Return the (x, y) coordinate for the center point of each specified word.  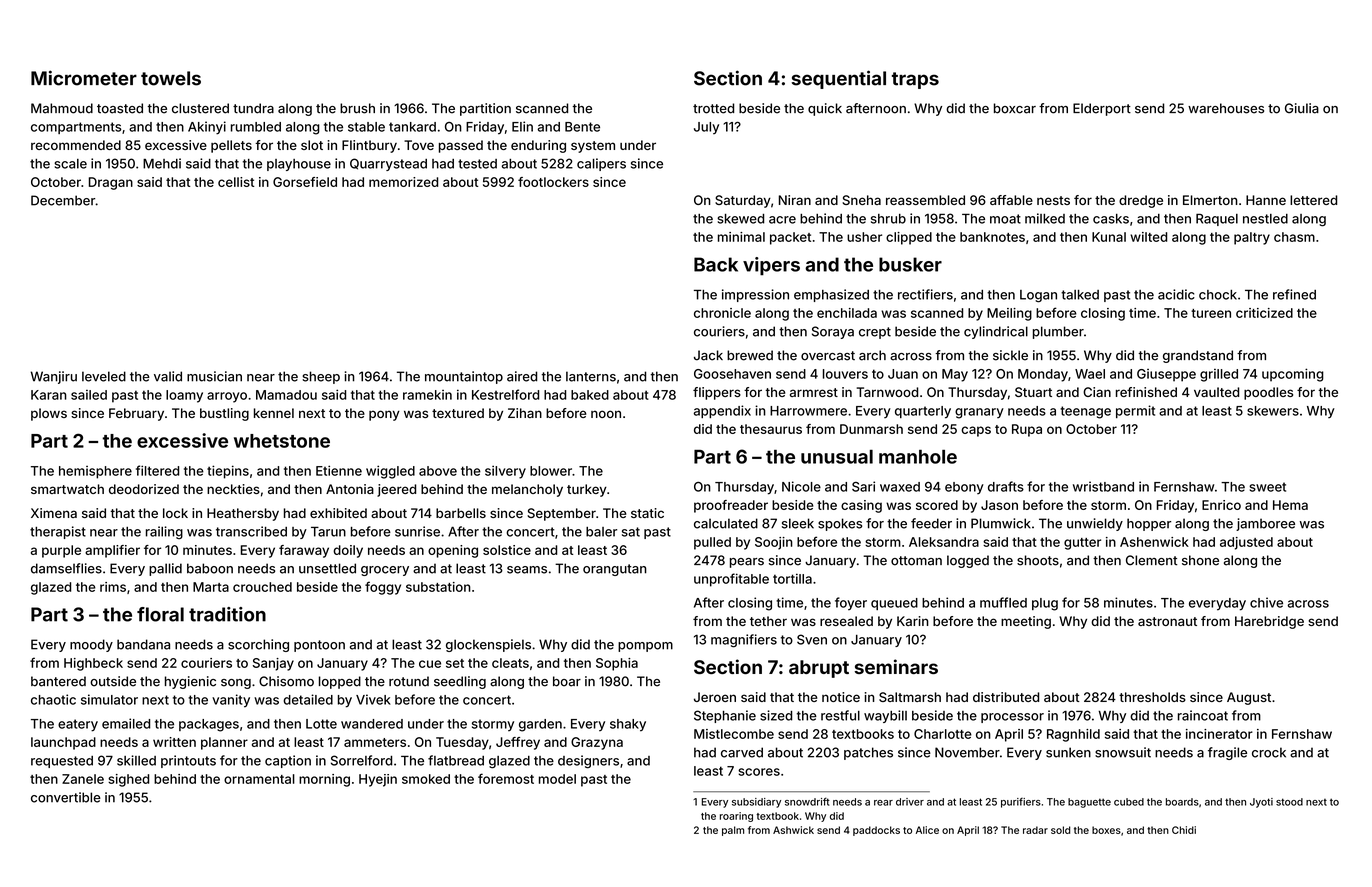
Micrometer (84, 78)
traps (915, 80)
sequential (839, 79)
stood (1289, 802)
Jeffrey (518, 743)
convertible (66, 797)
